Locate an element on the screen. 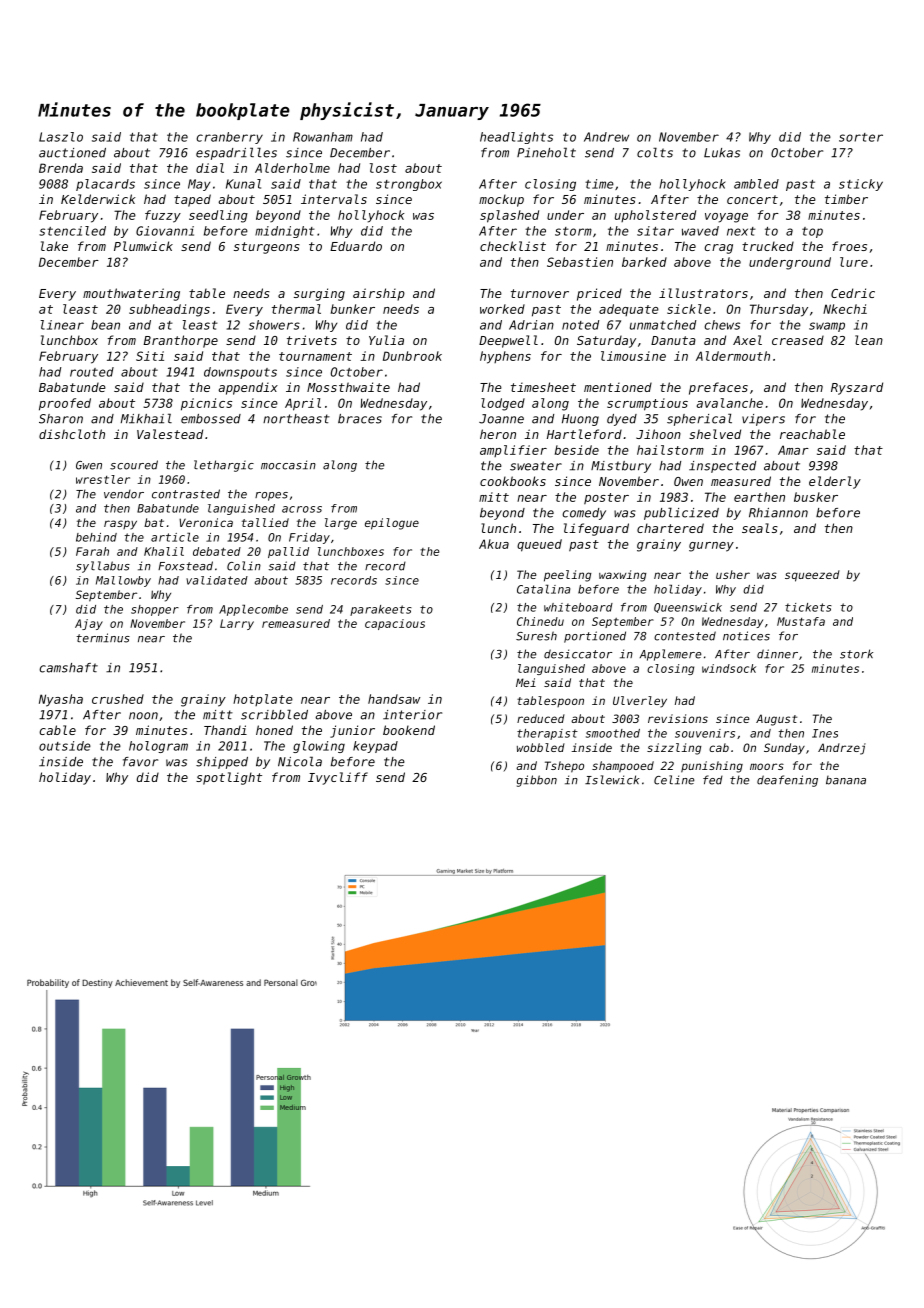 This screenshot has height=1308, width=924. spotlight is located at coordinates (229, 778).
